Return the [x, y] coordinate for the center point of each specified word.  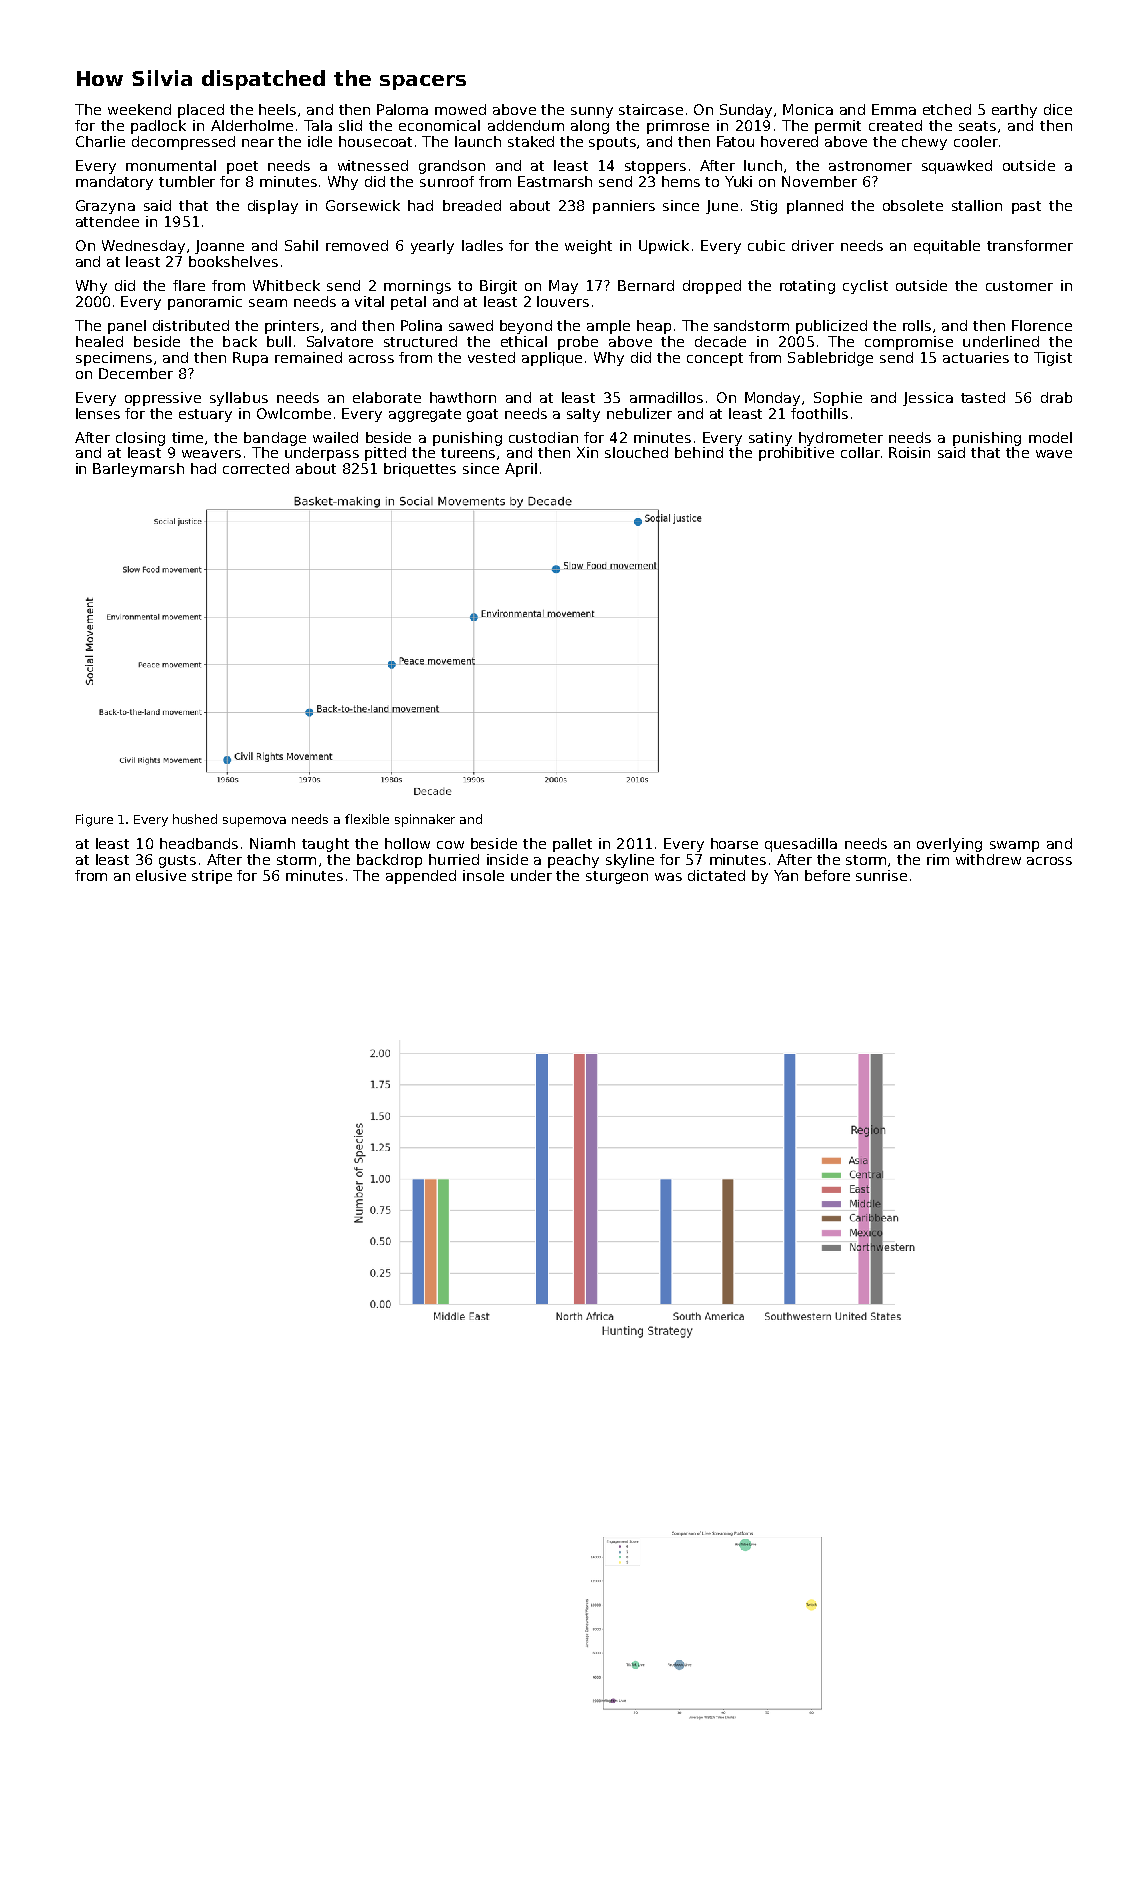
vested [491, 357]
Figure [94, 820]
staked [531, 141]
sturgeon [617, 877]
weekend [139, 109]
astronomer [870, 166]
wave [1054, 454]
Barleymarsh [138, 470]
